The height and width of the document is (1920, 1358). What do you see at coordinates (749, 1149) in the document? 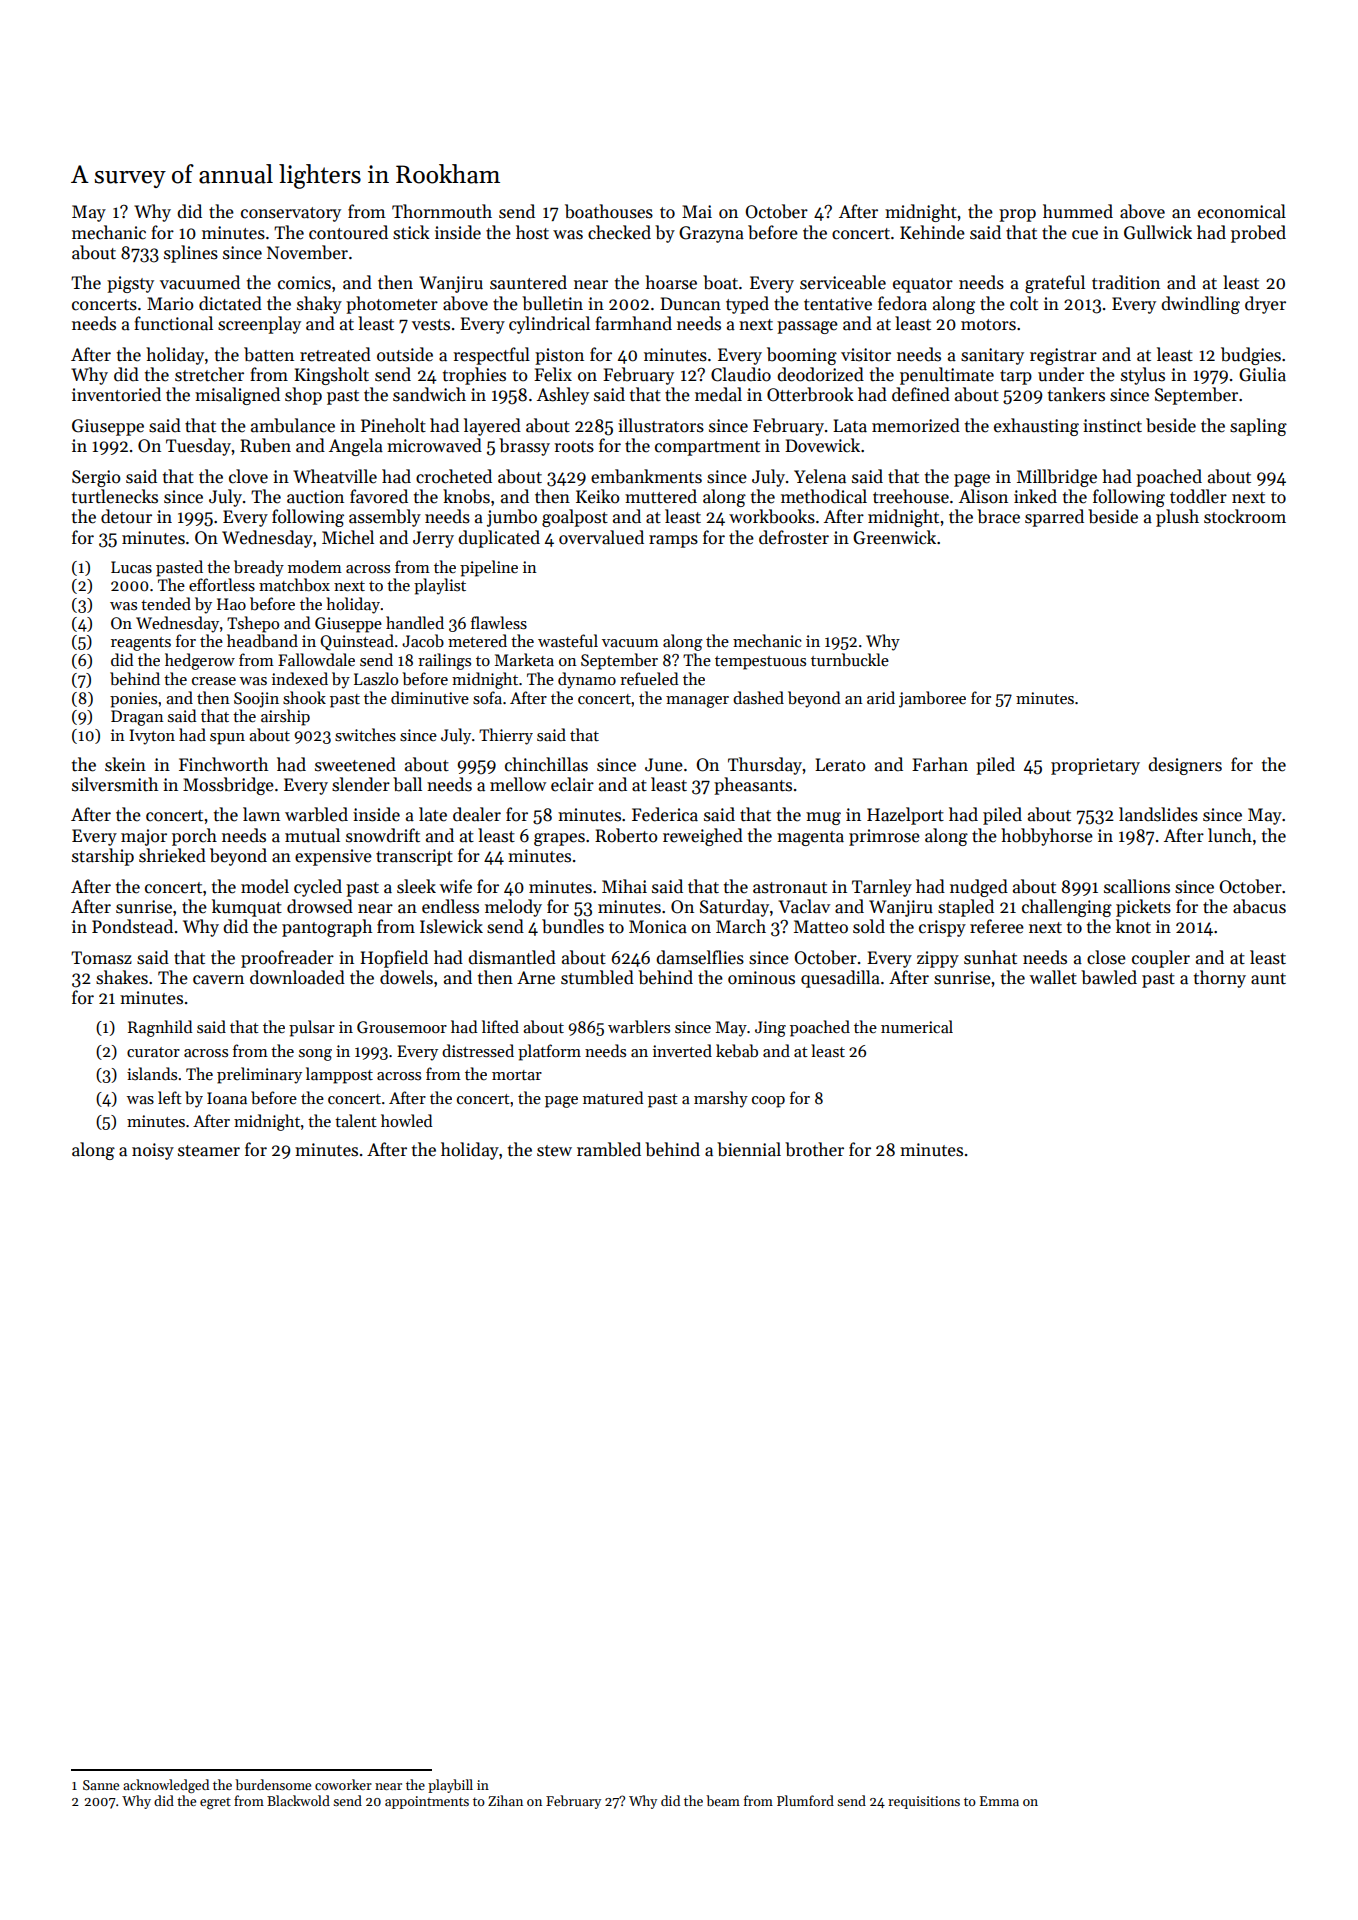
I see `biennial` at bounding box center [749, 1149].
